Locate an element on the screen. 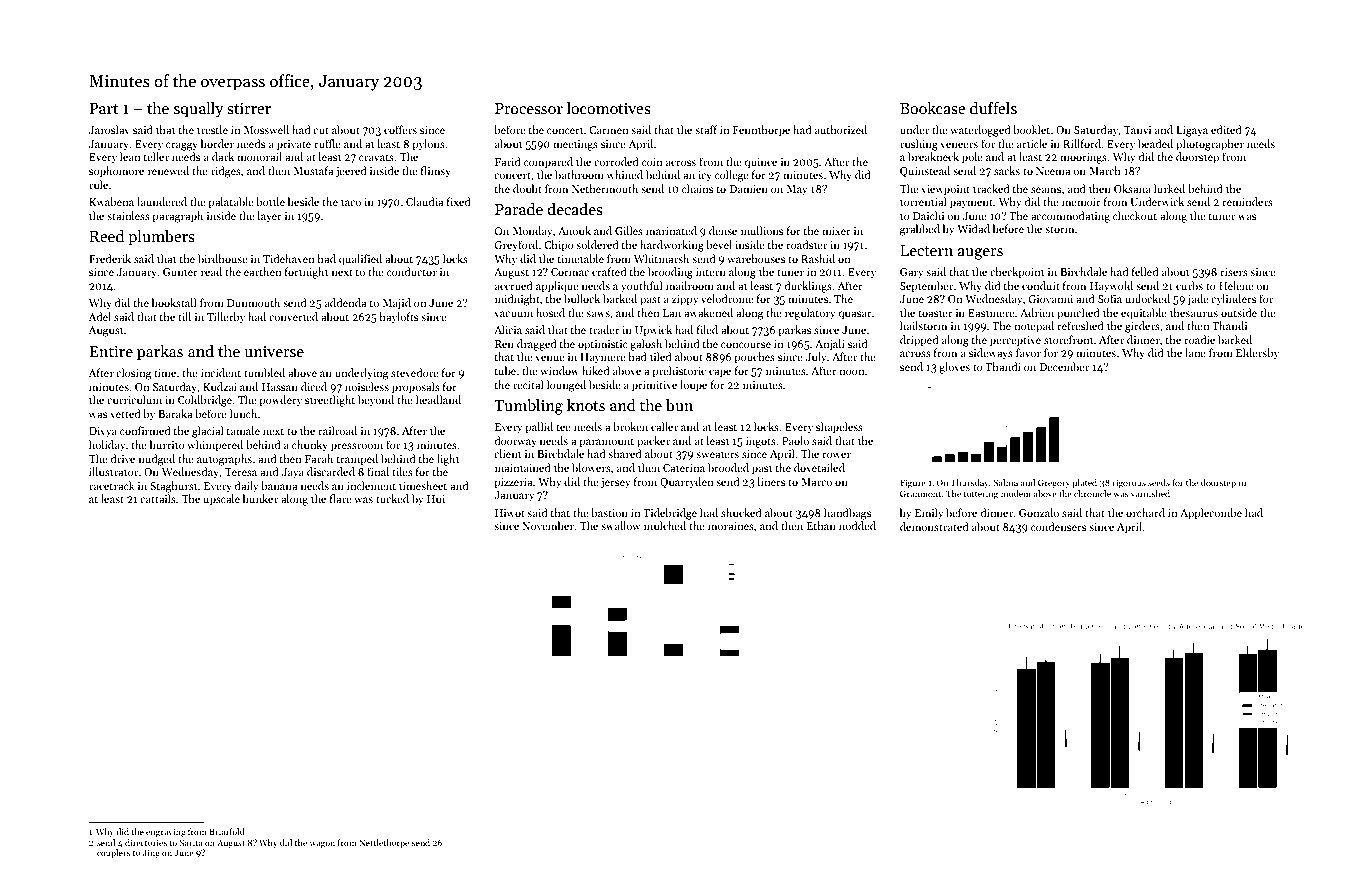 The width and height of the screenshot is (1372, 887). swallow is located at coordinates (621, 525).
